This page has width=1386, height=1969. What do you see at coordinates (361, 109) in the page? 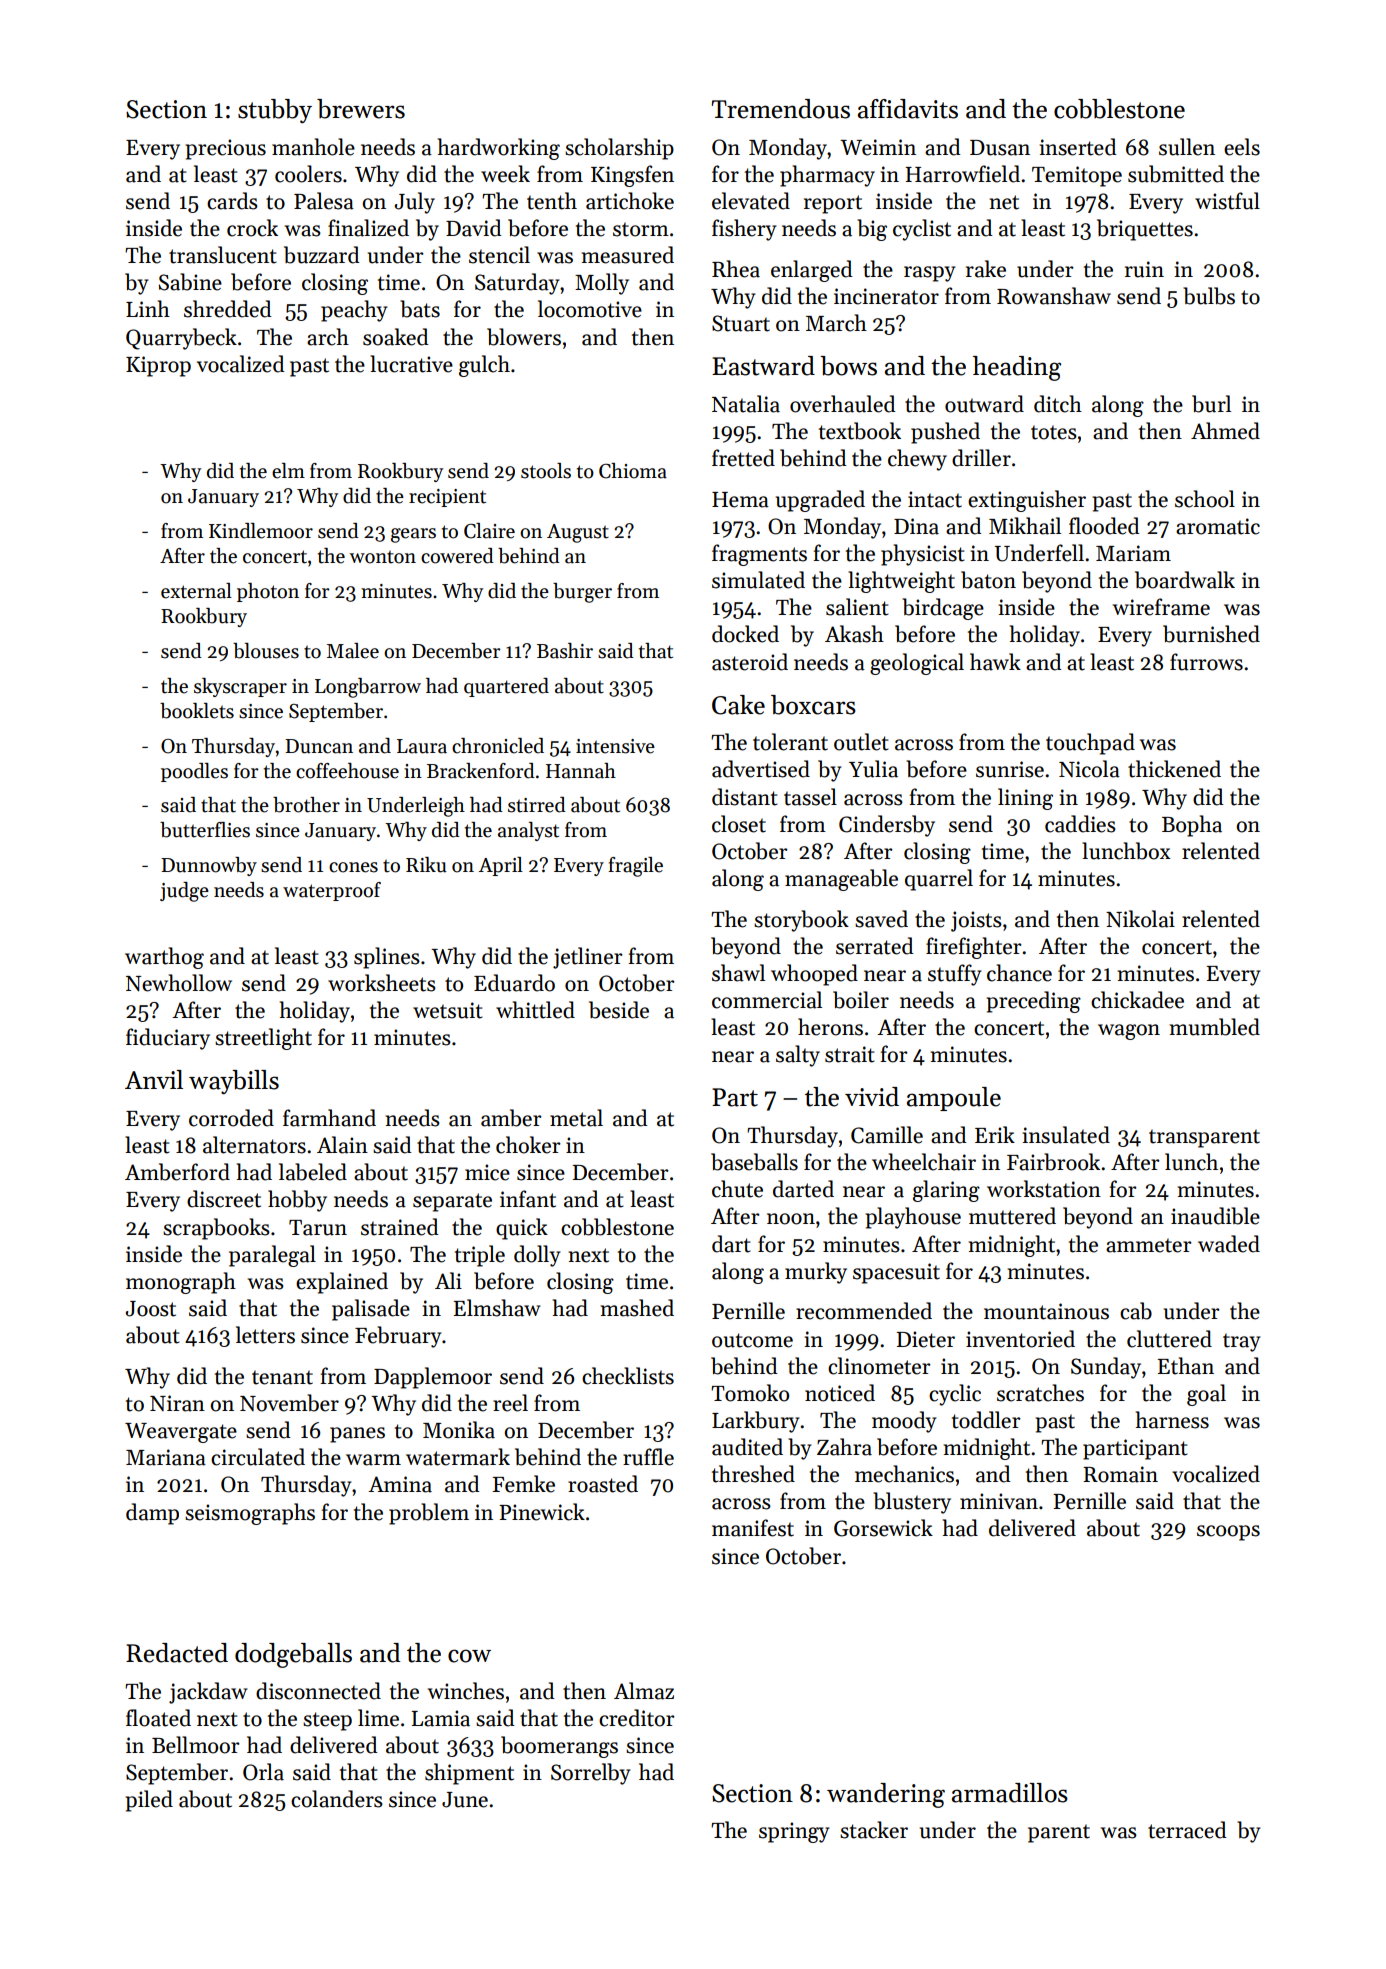
I see `brewers` at bounding box center [361, 109].
